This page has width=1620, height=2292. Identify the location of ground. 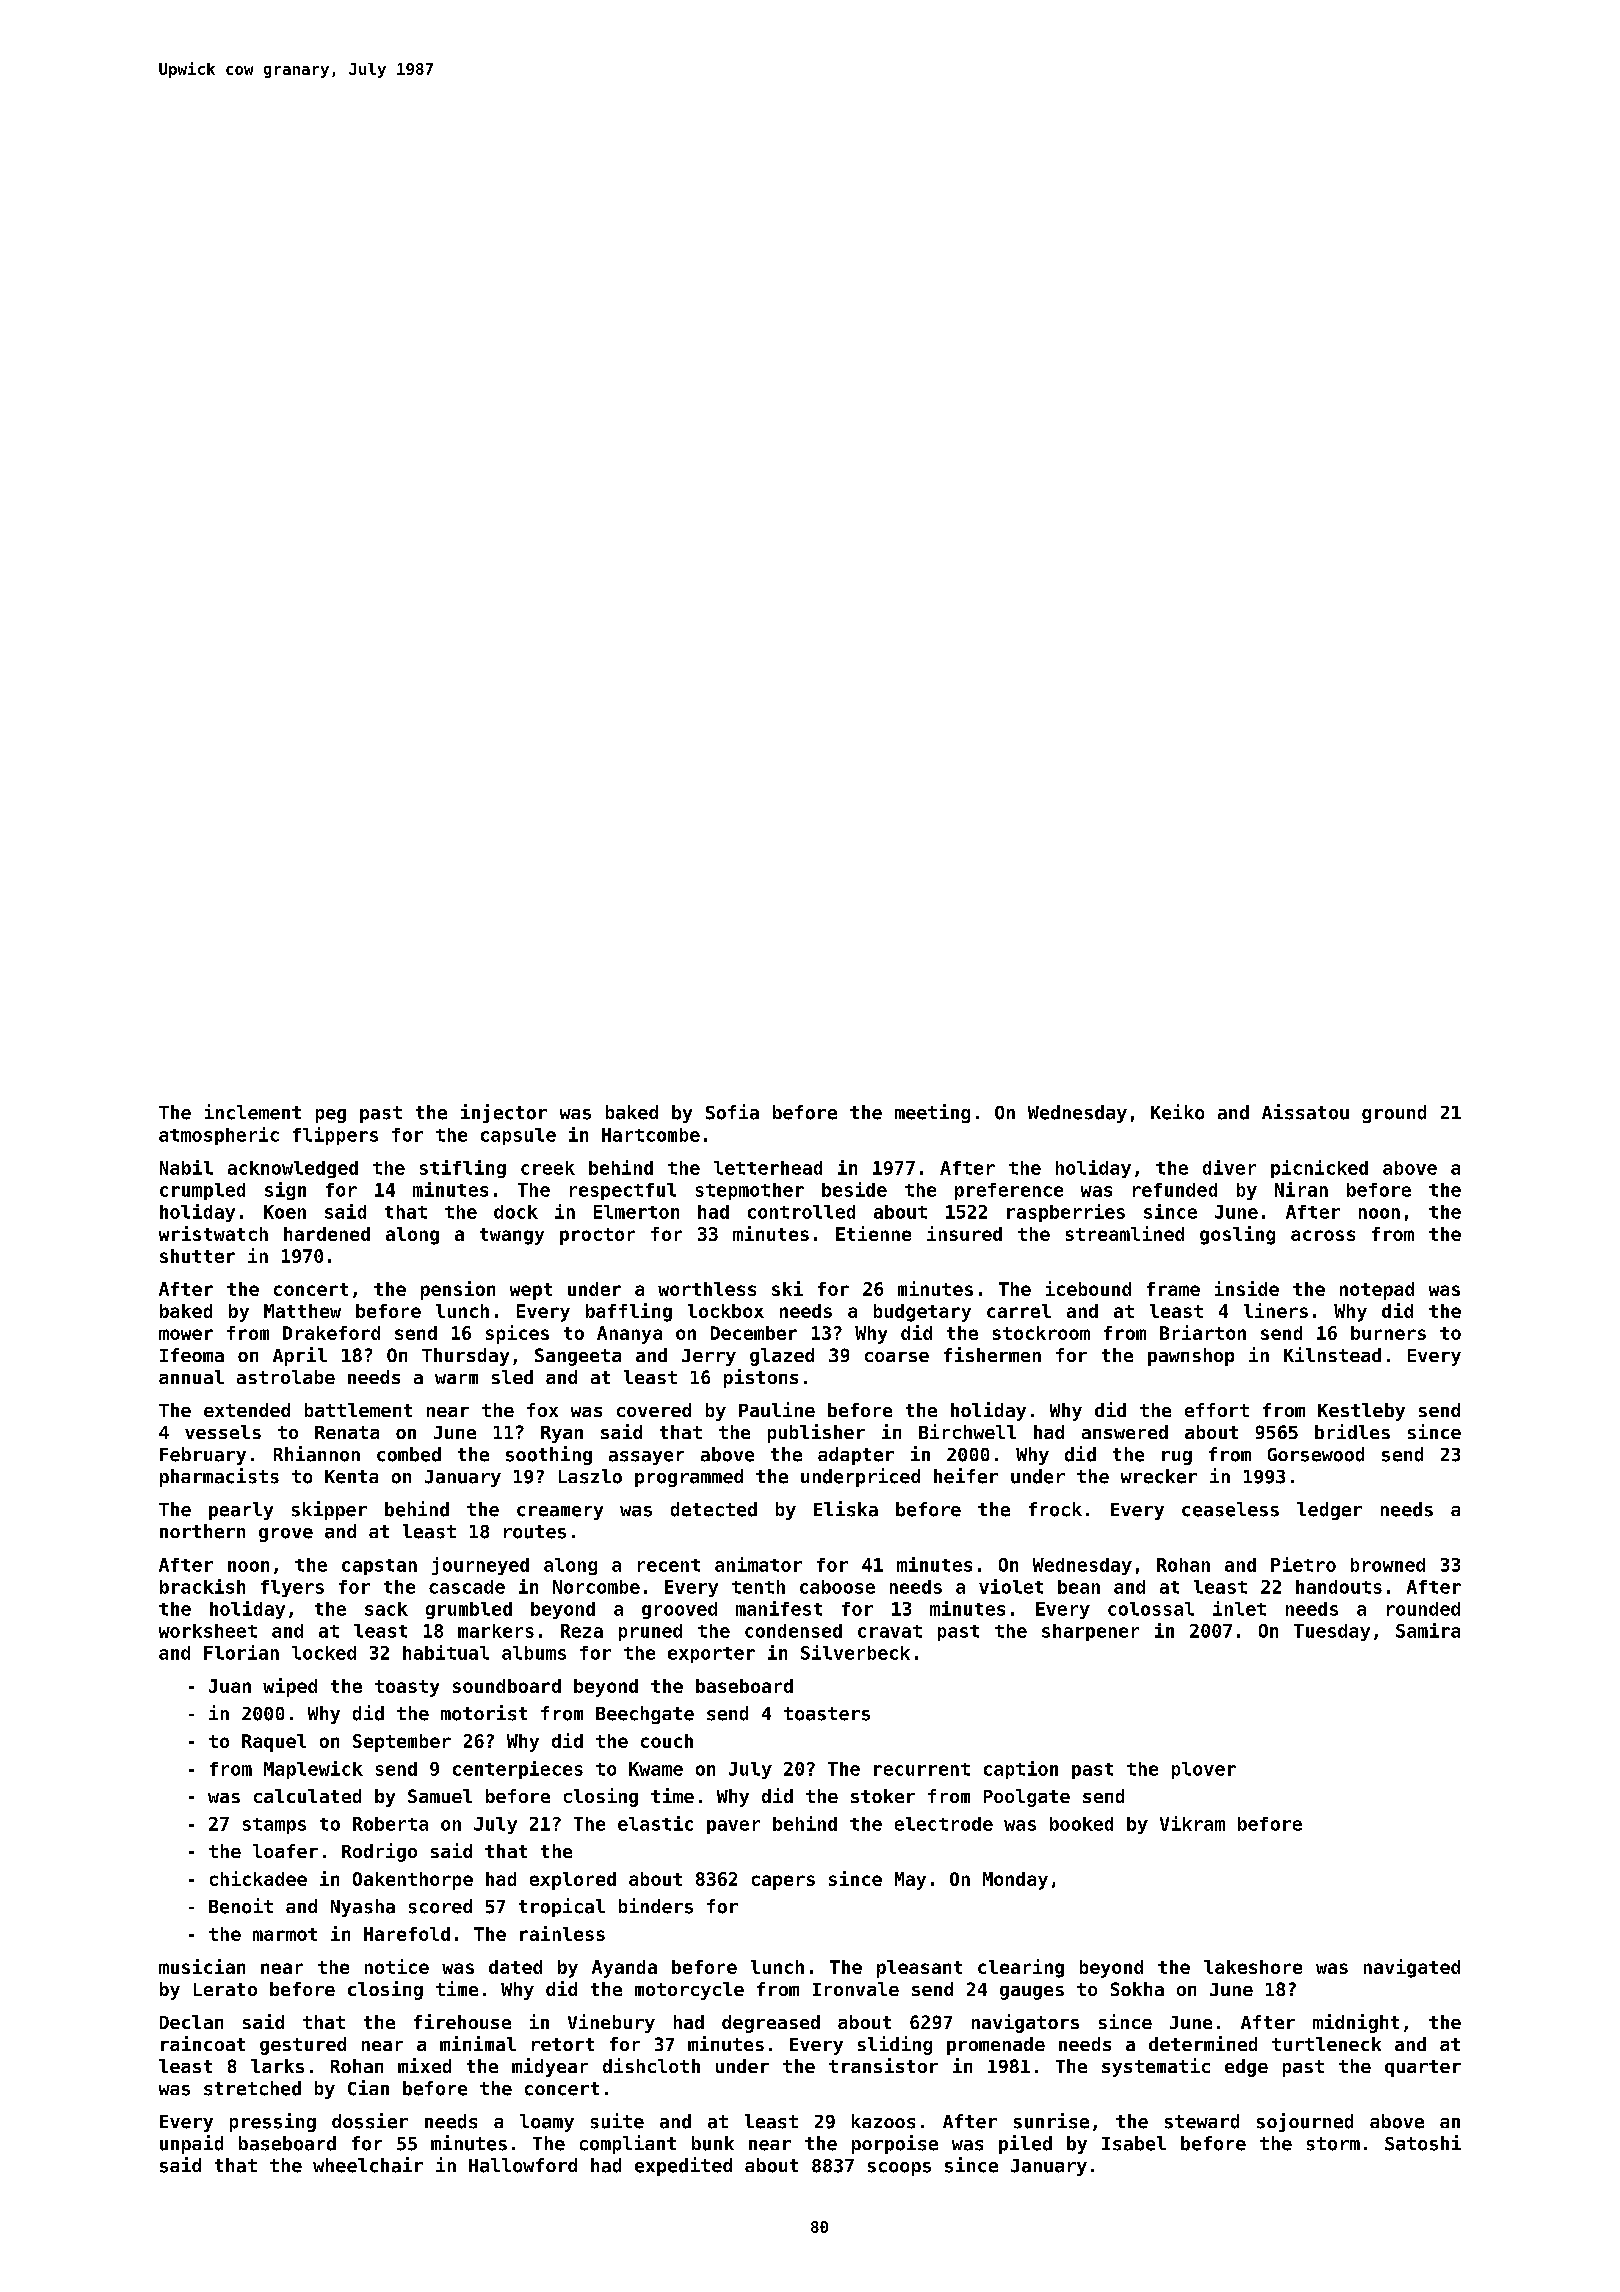
(1394, 1114).
